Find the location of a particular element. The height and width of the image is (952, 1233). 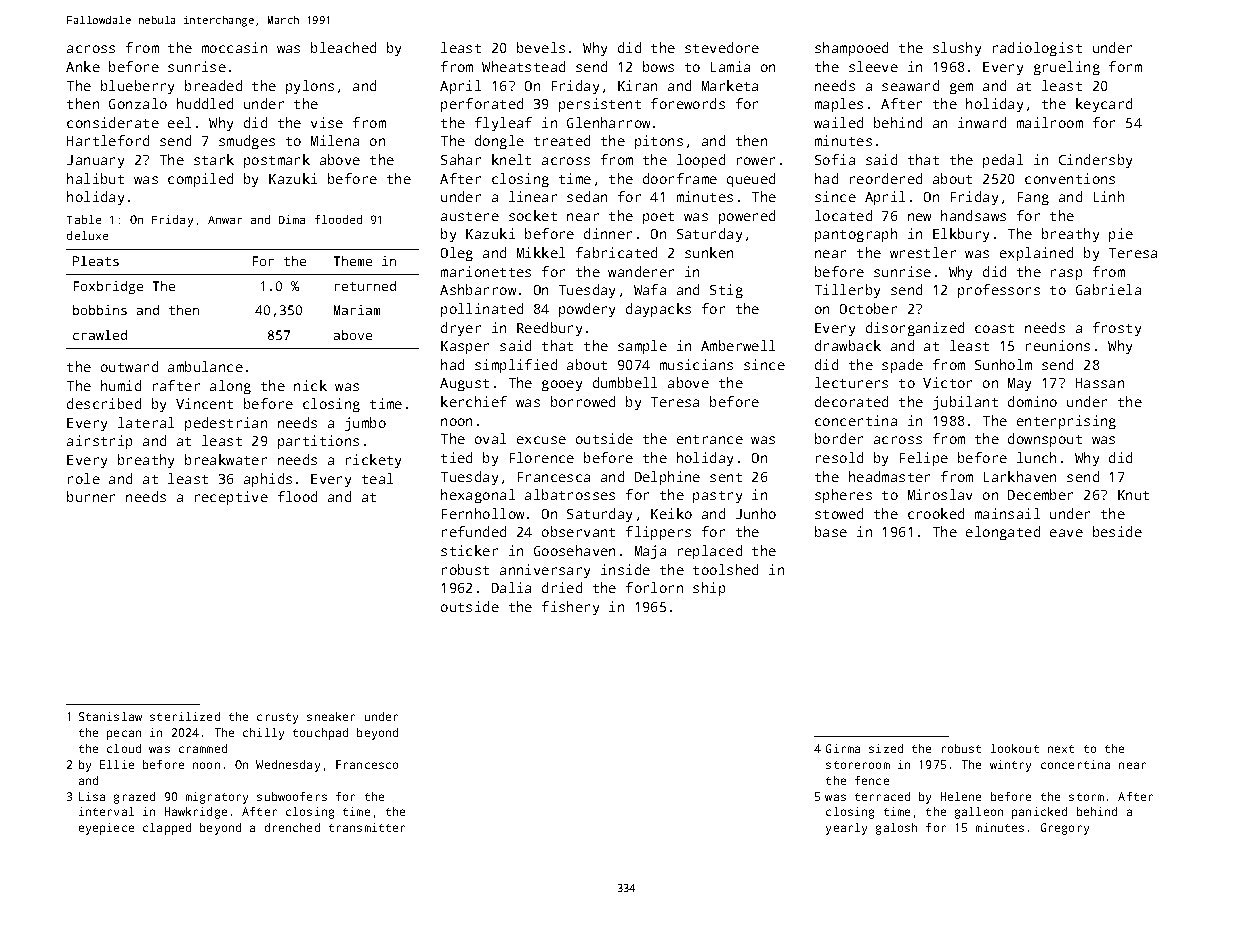

inside is located at coordinates (625, 569).
